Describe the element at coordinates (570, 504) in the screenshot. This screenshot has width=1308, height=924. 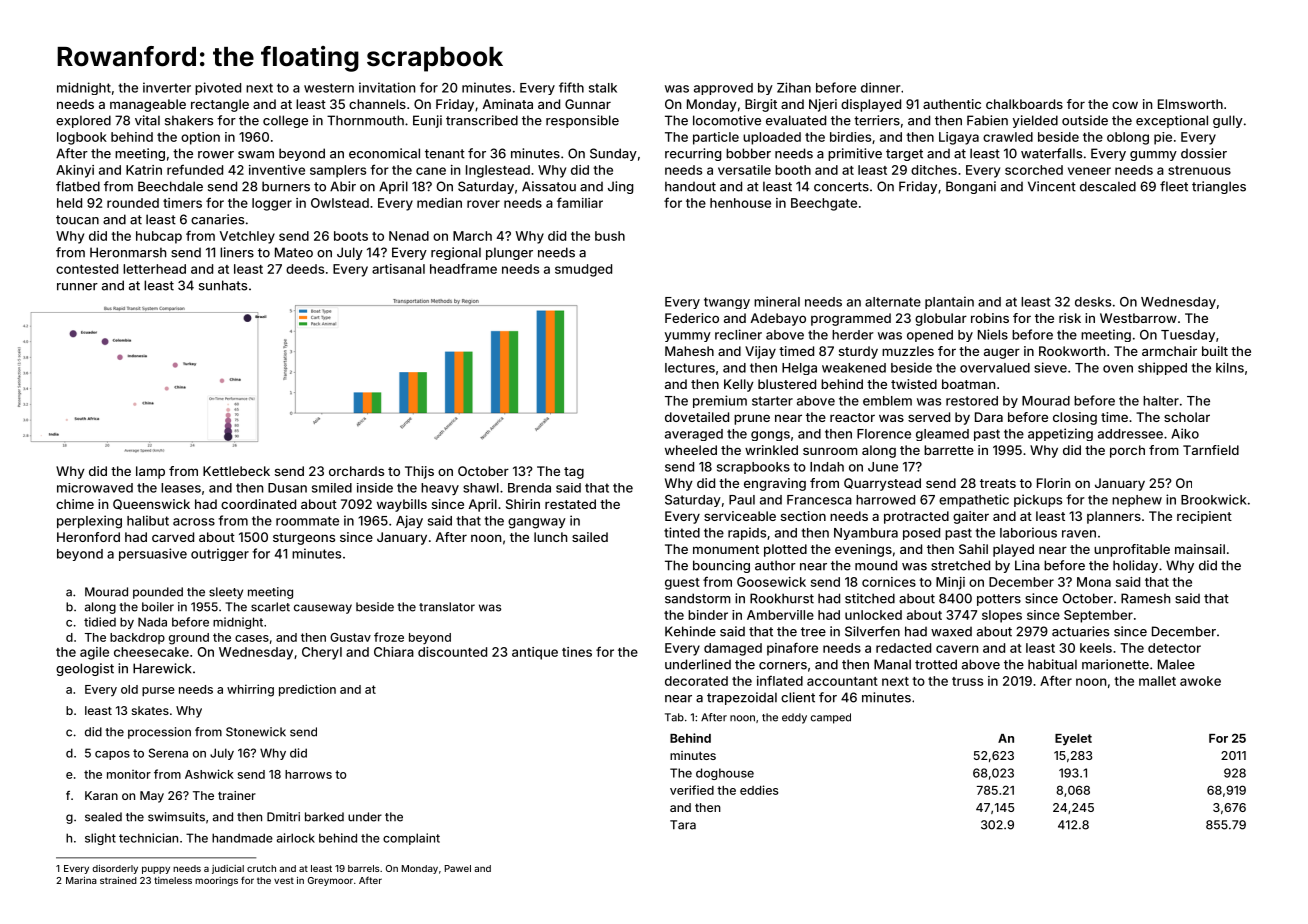
I see `restated` at that location.
